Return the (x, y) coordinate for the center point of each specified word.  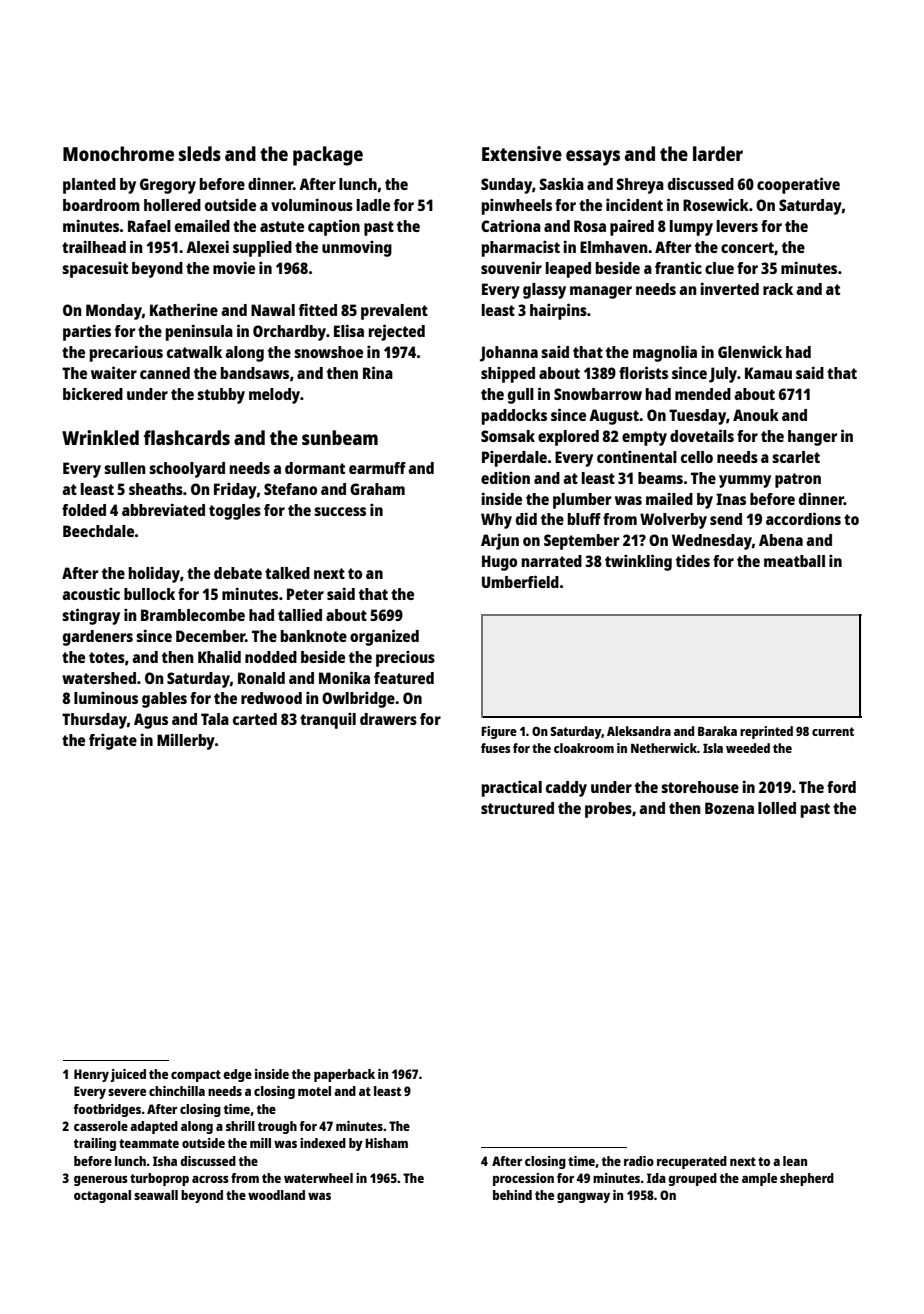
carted (255, 719)
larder (718, 153)
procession (523, 1179)
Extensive (522, 153)
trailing (95, 1144)
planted (89, 186)
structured (517, 808)
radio (639, 1161)
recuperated (692, 1162)
